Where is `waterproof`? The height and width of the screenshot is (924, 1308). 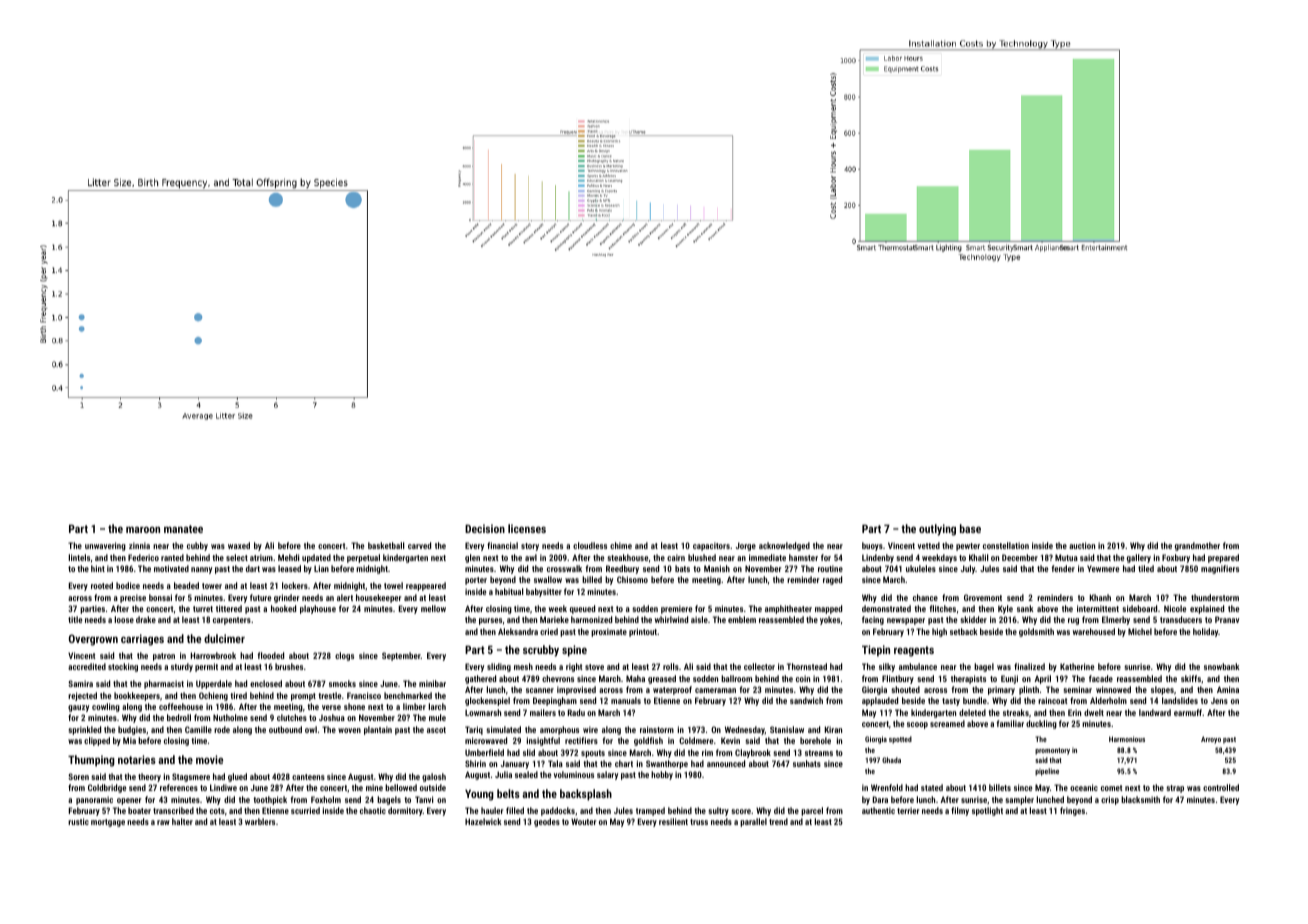 waterproof is located at coordinates (672, 690).
